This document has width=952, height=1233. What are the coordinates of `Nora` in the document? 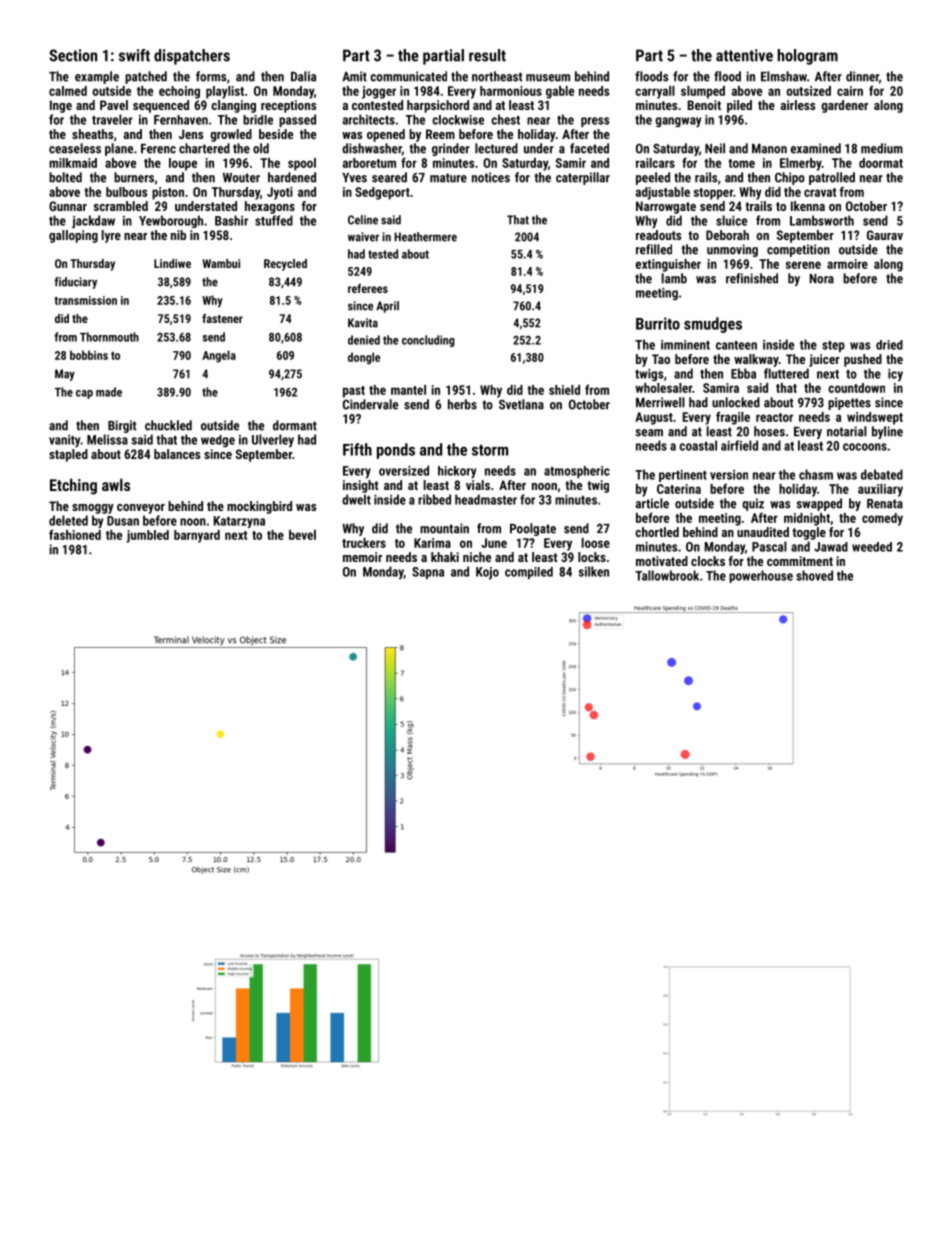 It's located at (822, 279).
